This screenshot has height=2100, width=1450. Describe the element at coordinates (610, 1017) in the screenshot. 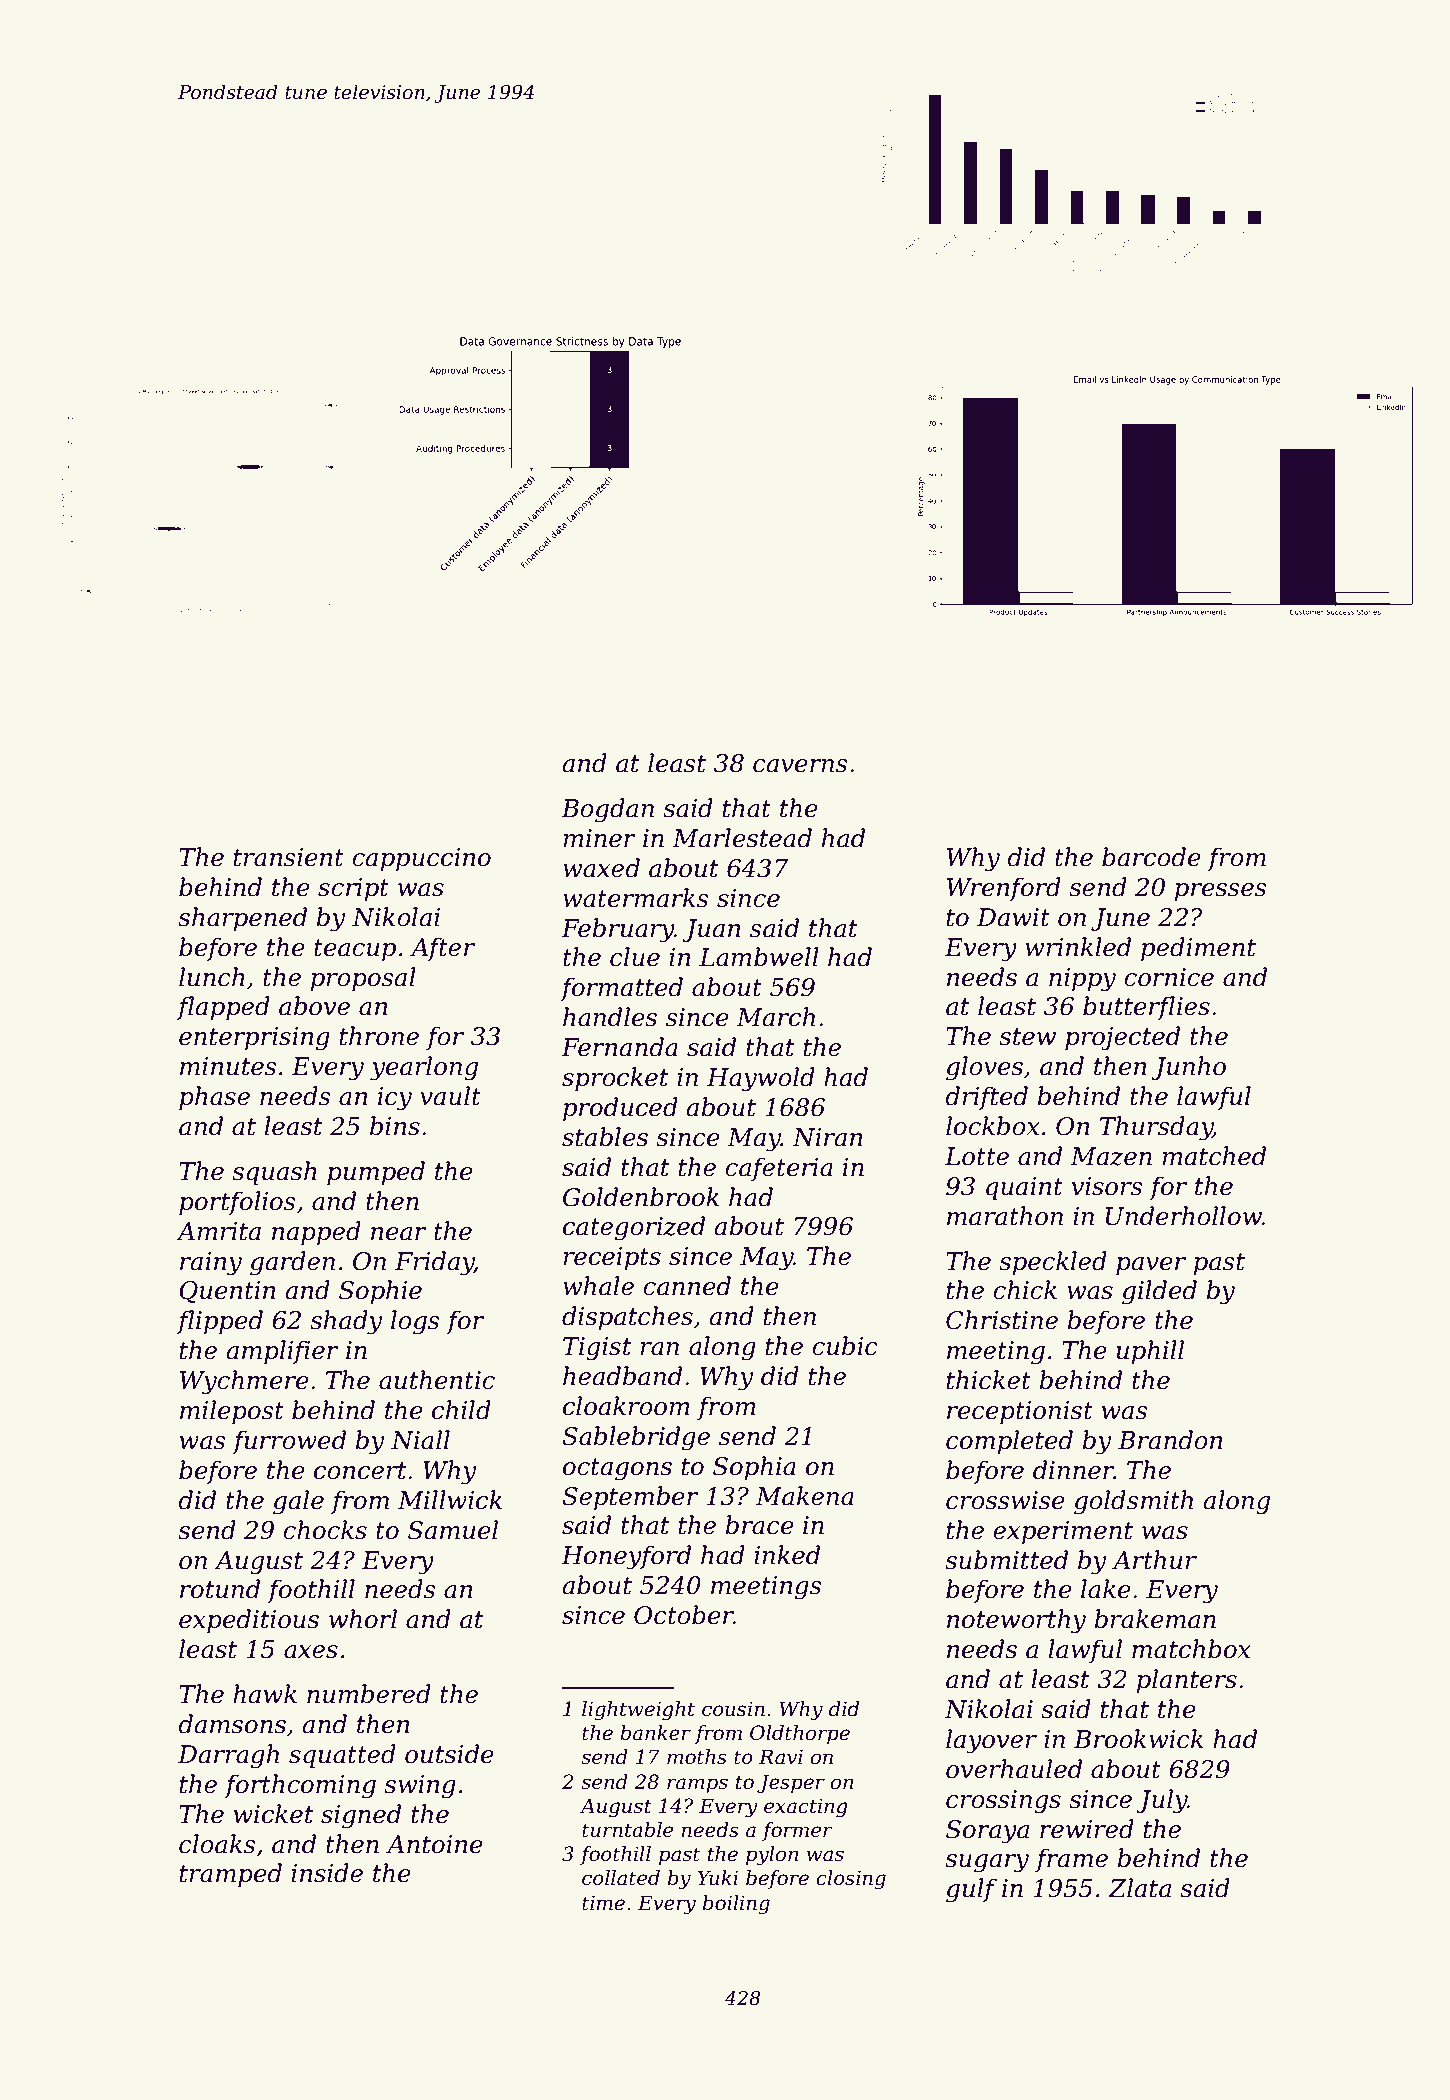

I see `handles` at that location.
